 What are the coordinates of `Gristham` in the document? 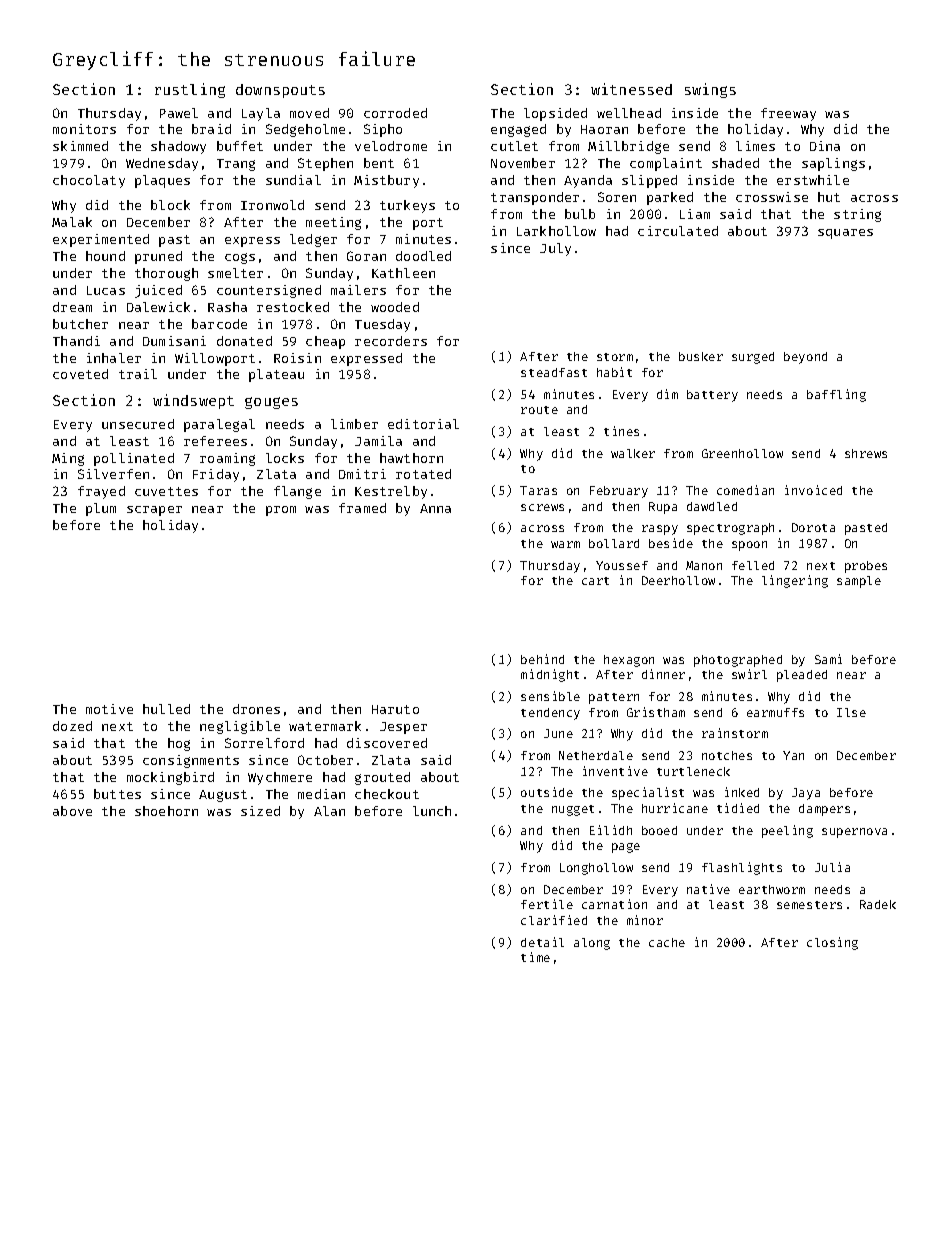 It's located at (656, 712).
